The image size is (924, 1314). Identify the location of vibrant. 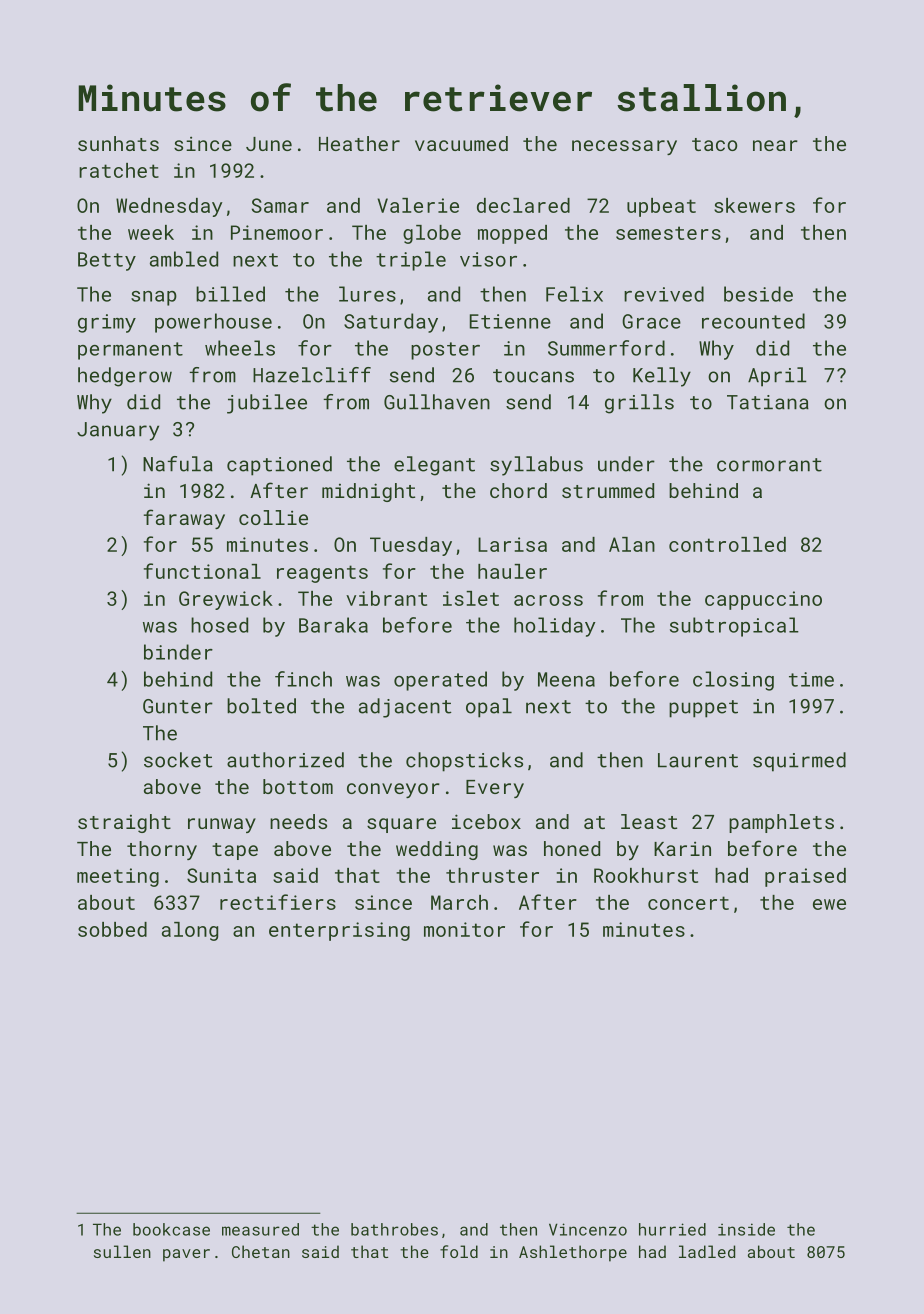
(386, 598).
